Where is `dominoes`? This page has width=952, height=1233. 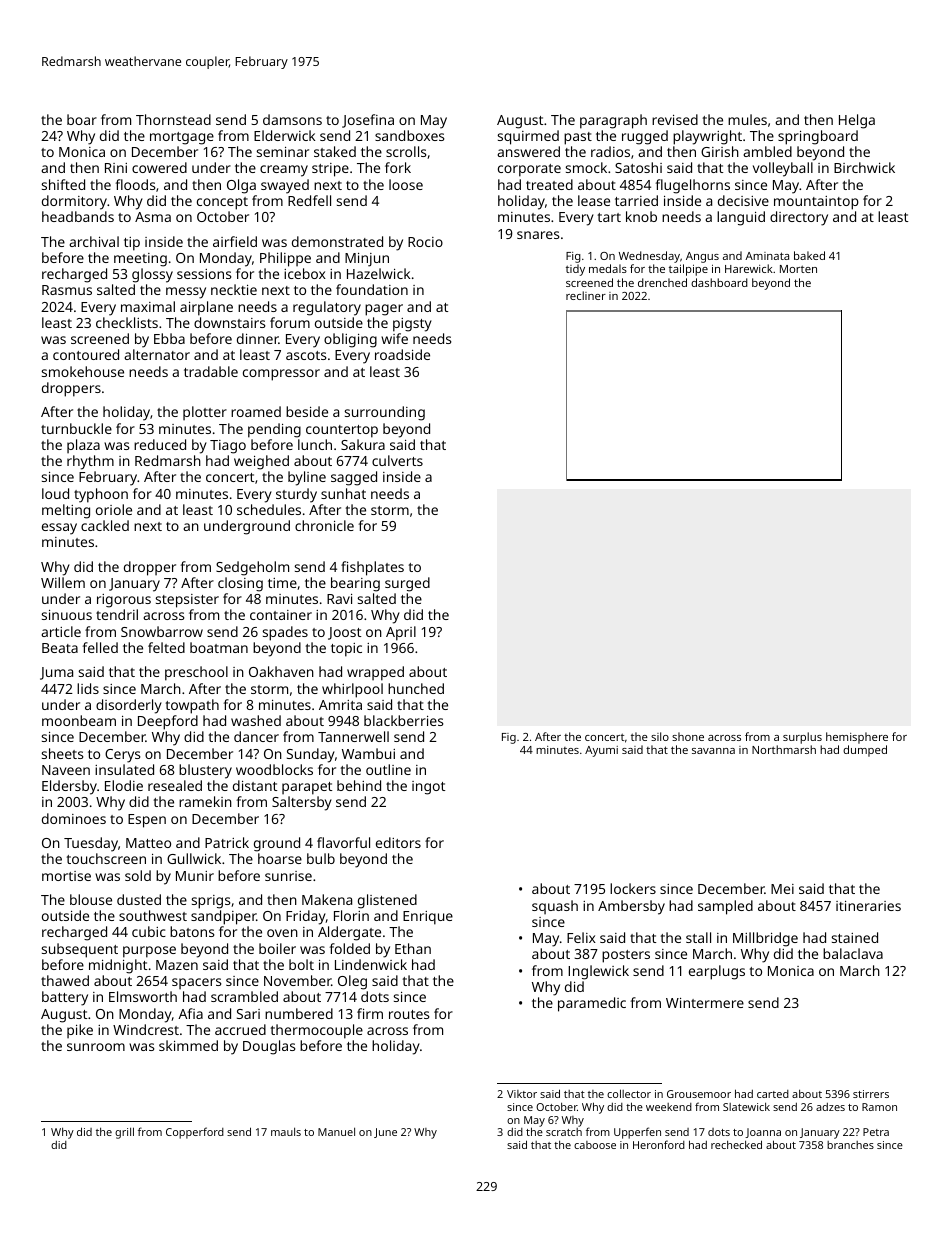
dominoes is located at coordinates (74, 818).
